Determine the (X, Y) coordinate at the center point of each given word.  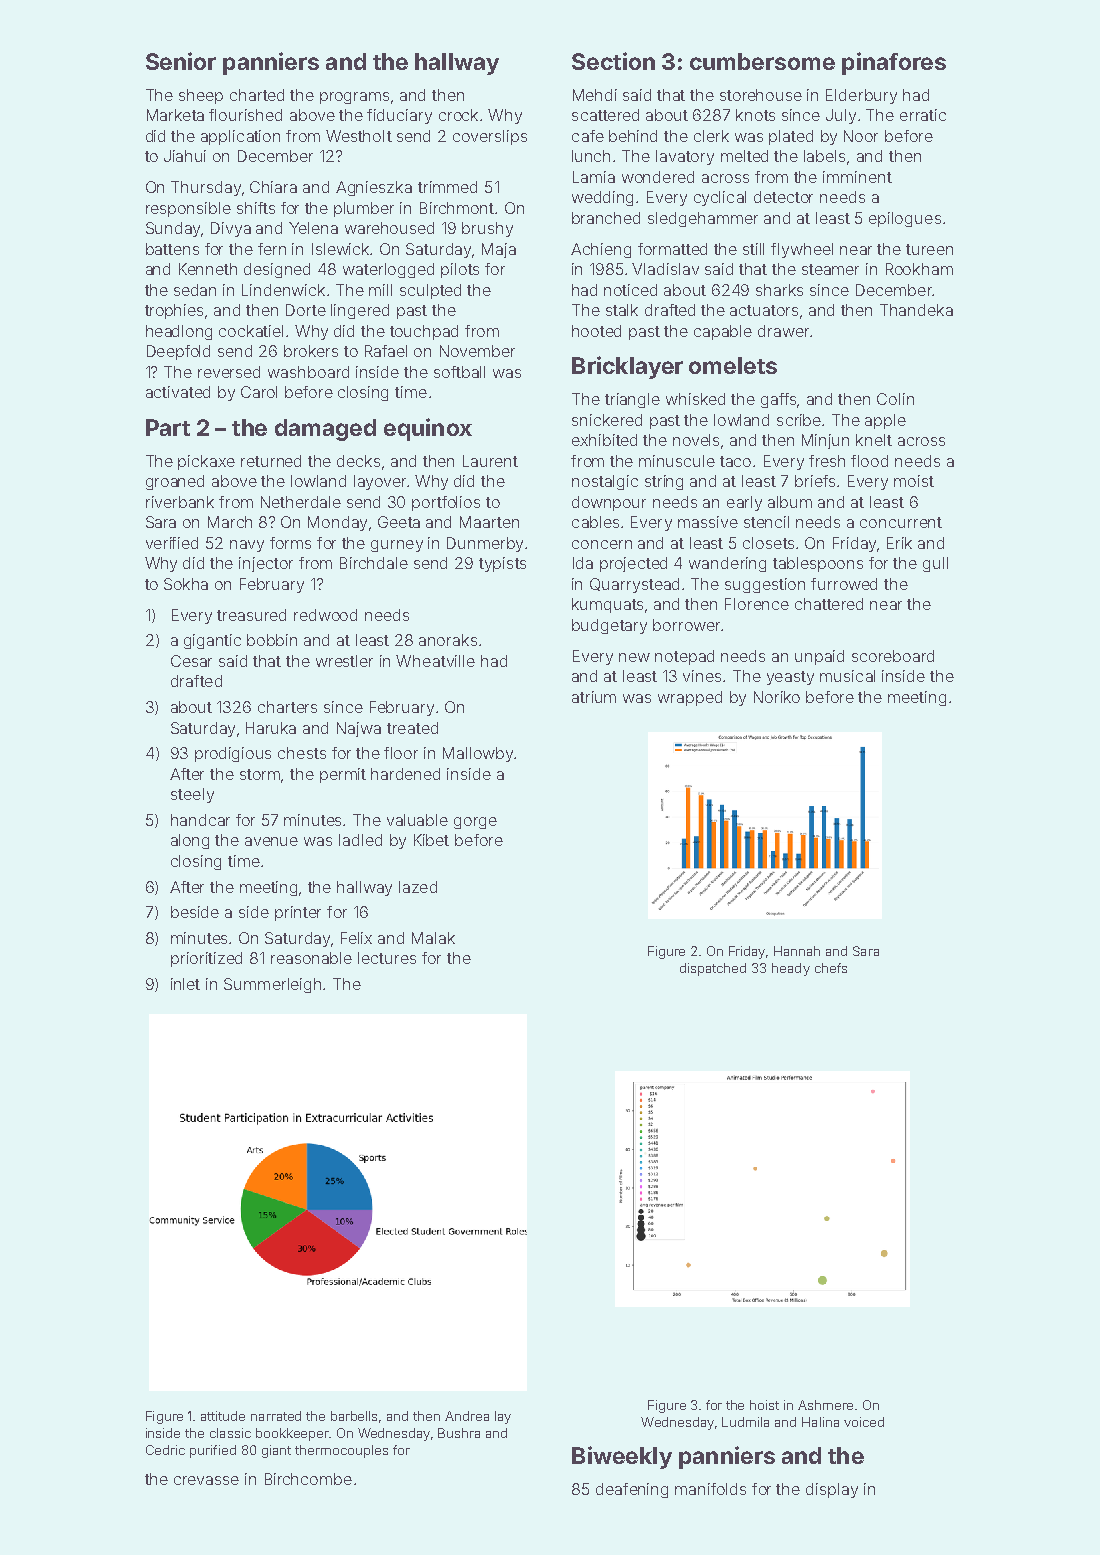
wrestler (344, 661)
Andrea (467, 1416)
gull (935, 564)
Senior (181, 61)
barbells (354, 1416)
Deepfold (178, 352)
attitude (223, 1416)
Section (613, 61)
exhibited (604, 440)
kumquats (607, 605)
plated (791, 137)
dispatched (713, 969)
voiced (864, 1422)
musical (847, 676)
